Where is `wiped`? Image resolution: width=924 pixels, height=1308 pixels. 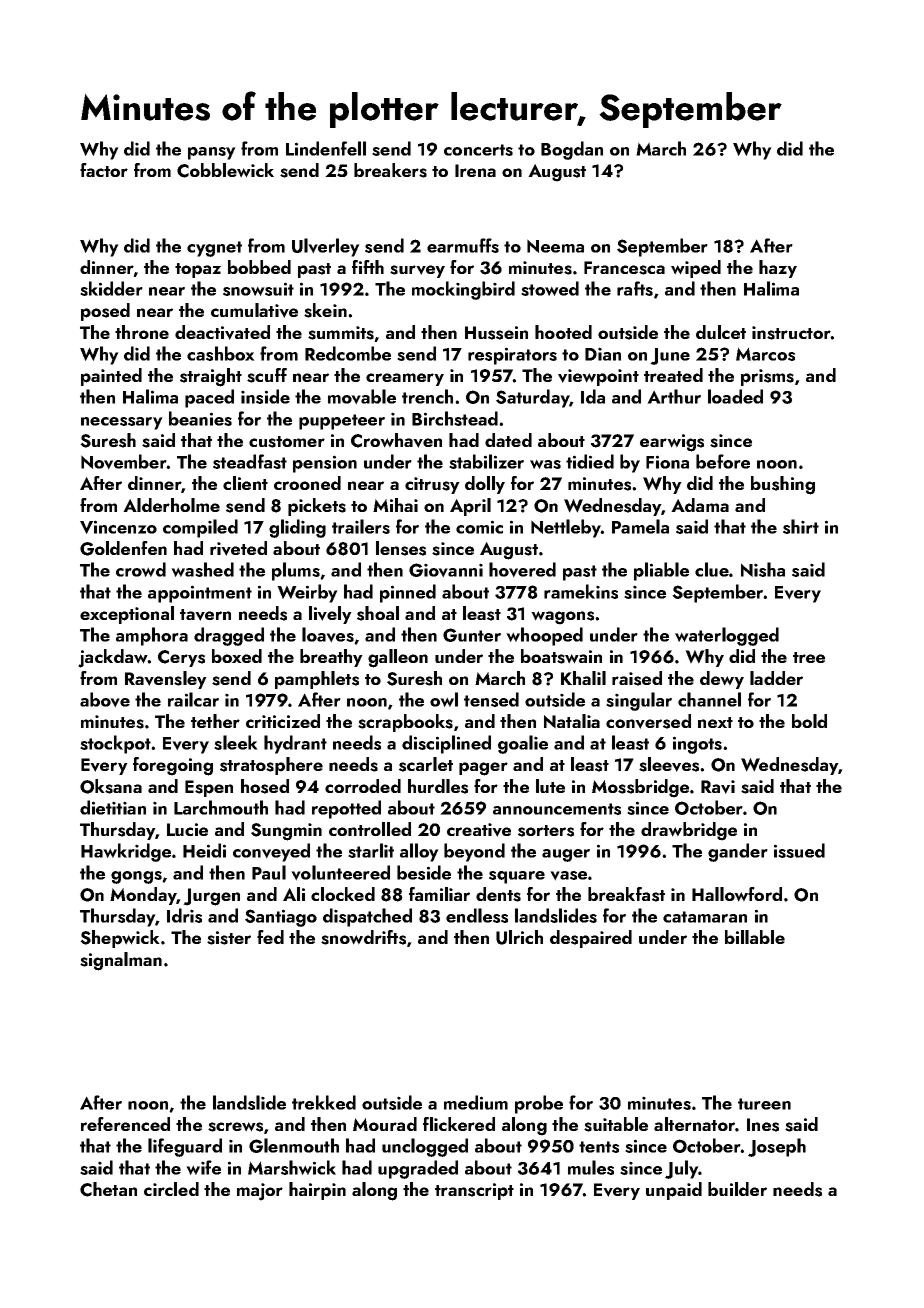 wiped is located at coordinates (696, 269).
